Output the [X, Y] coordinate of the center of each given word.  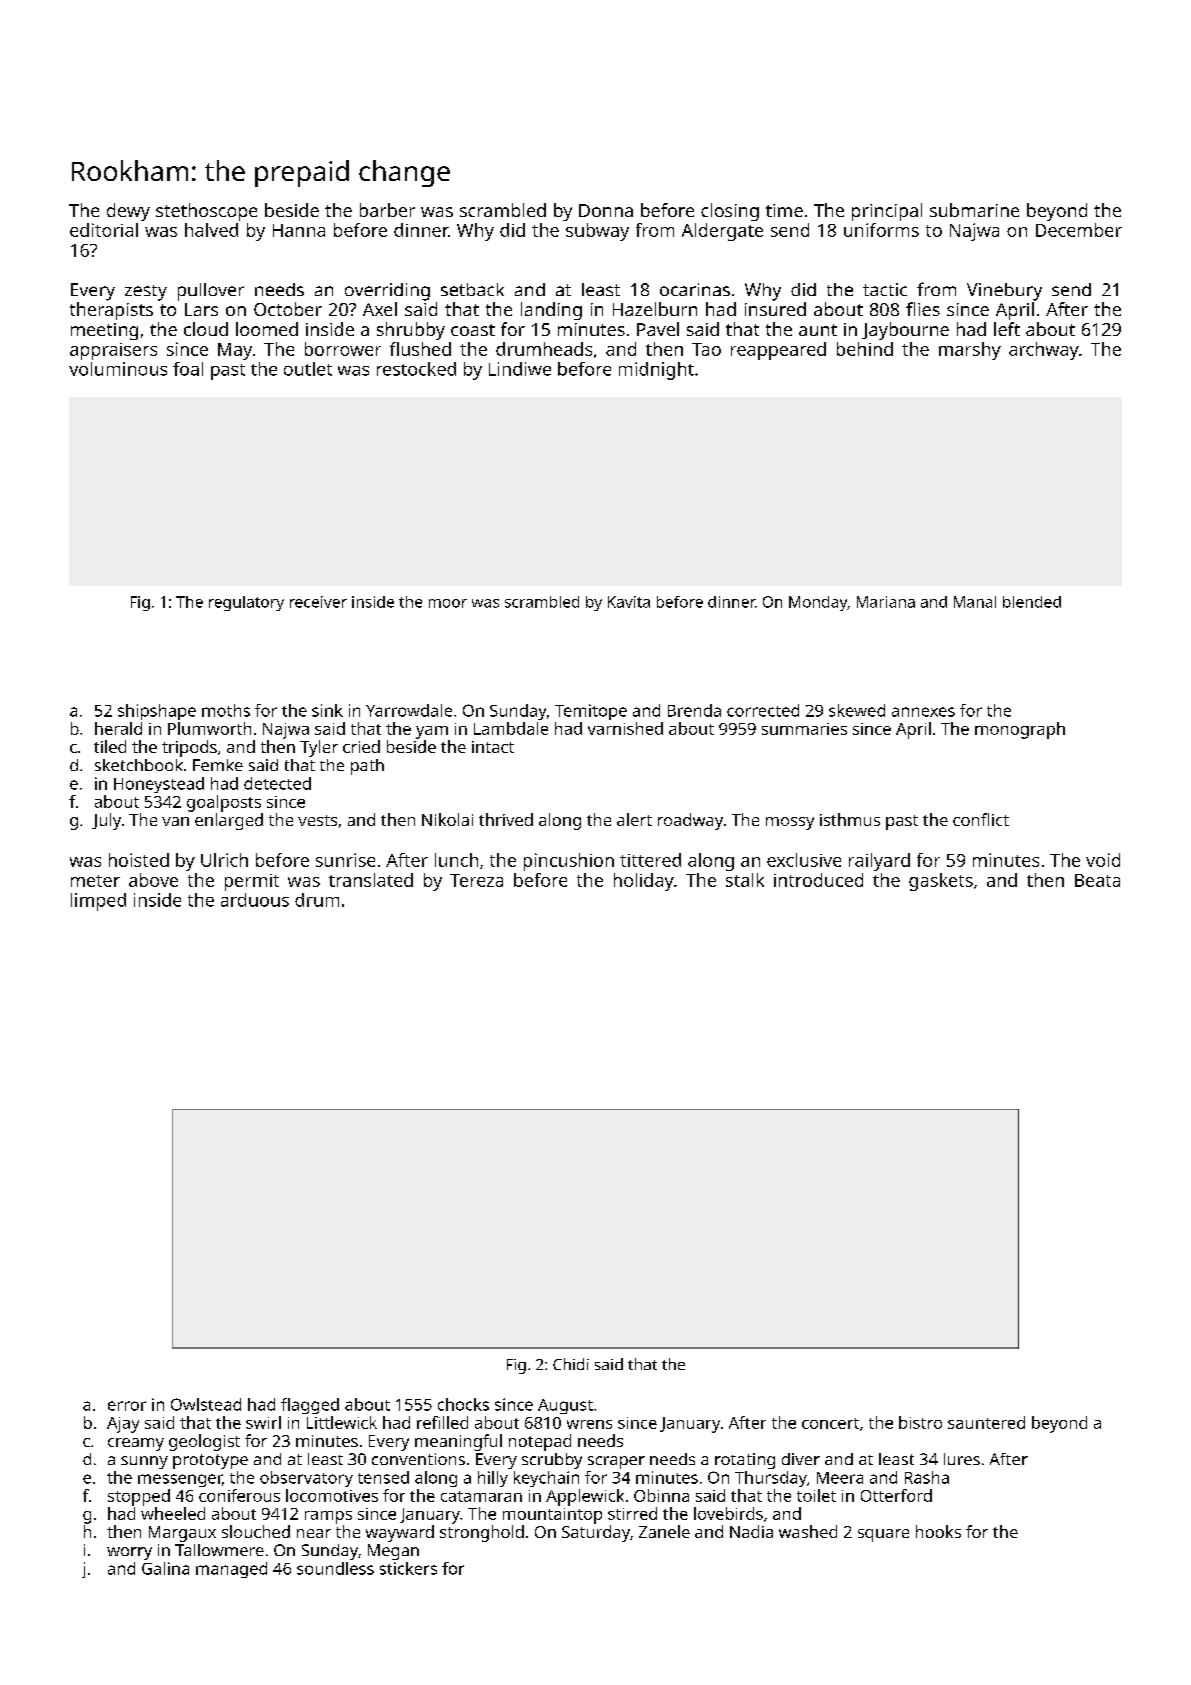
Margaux [182, 1534]
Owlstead [206, 1404]
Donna [606, 210]
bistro [920, 1422]
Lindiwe [520, 369]
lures [962, 1459]
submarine [974, 210]
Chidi [571, 1364]
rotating [745, 1461]
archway [1044, 351]
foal [188, 369]
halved [211, 230]
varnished [625, 728]
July [106, 821]
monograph [1020, 730]
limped [98, 902]
